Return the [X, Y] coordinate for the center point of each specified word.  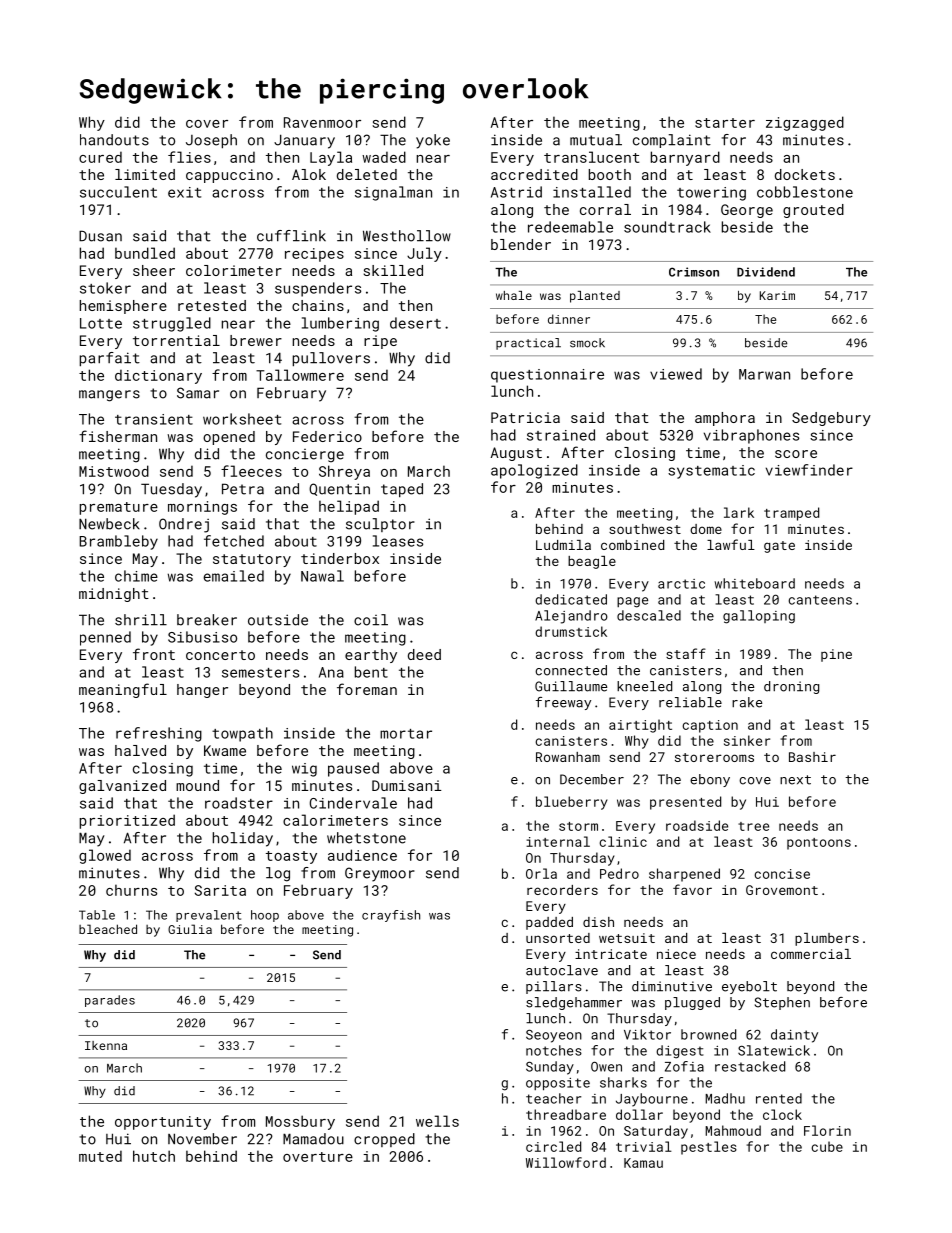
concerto [220, 655]
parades [110, 1001]
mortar [406, 734]
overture [318, 1157]
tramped [791, 514]
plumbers [827, 939]
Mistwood [114, 471]
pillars [554, 987]
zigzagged [805, 123]
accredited [534, 174]
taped [402, 490]
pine [836, 655]
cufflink [291, 236]
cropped [384, 1140]
